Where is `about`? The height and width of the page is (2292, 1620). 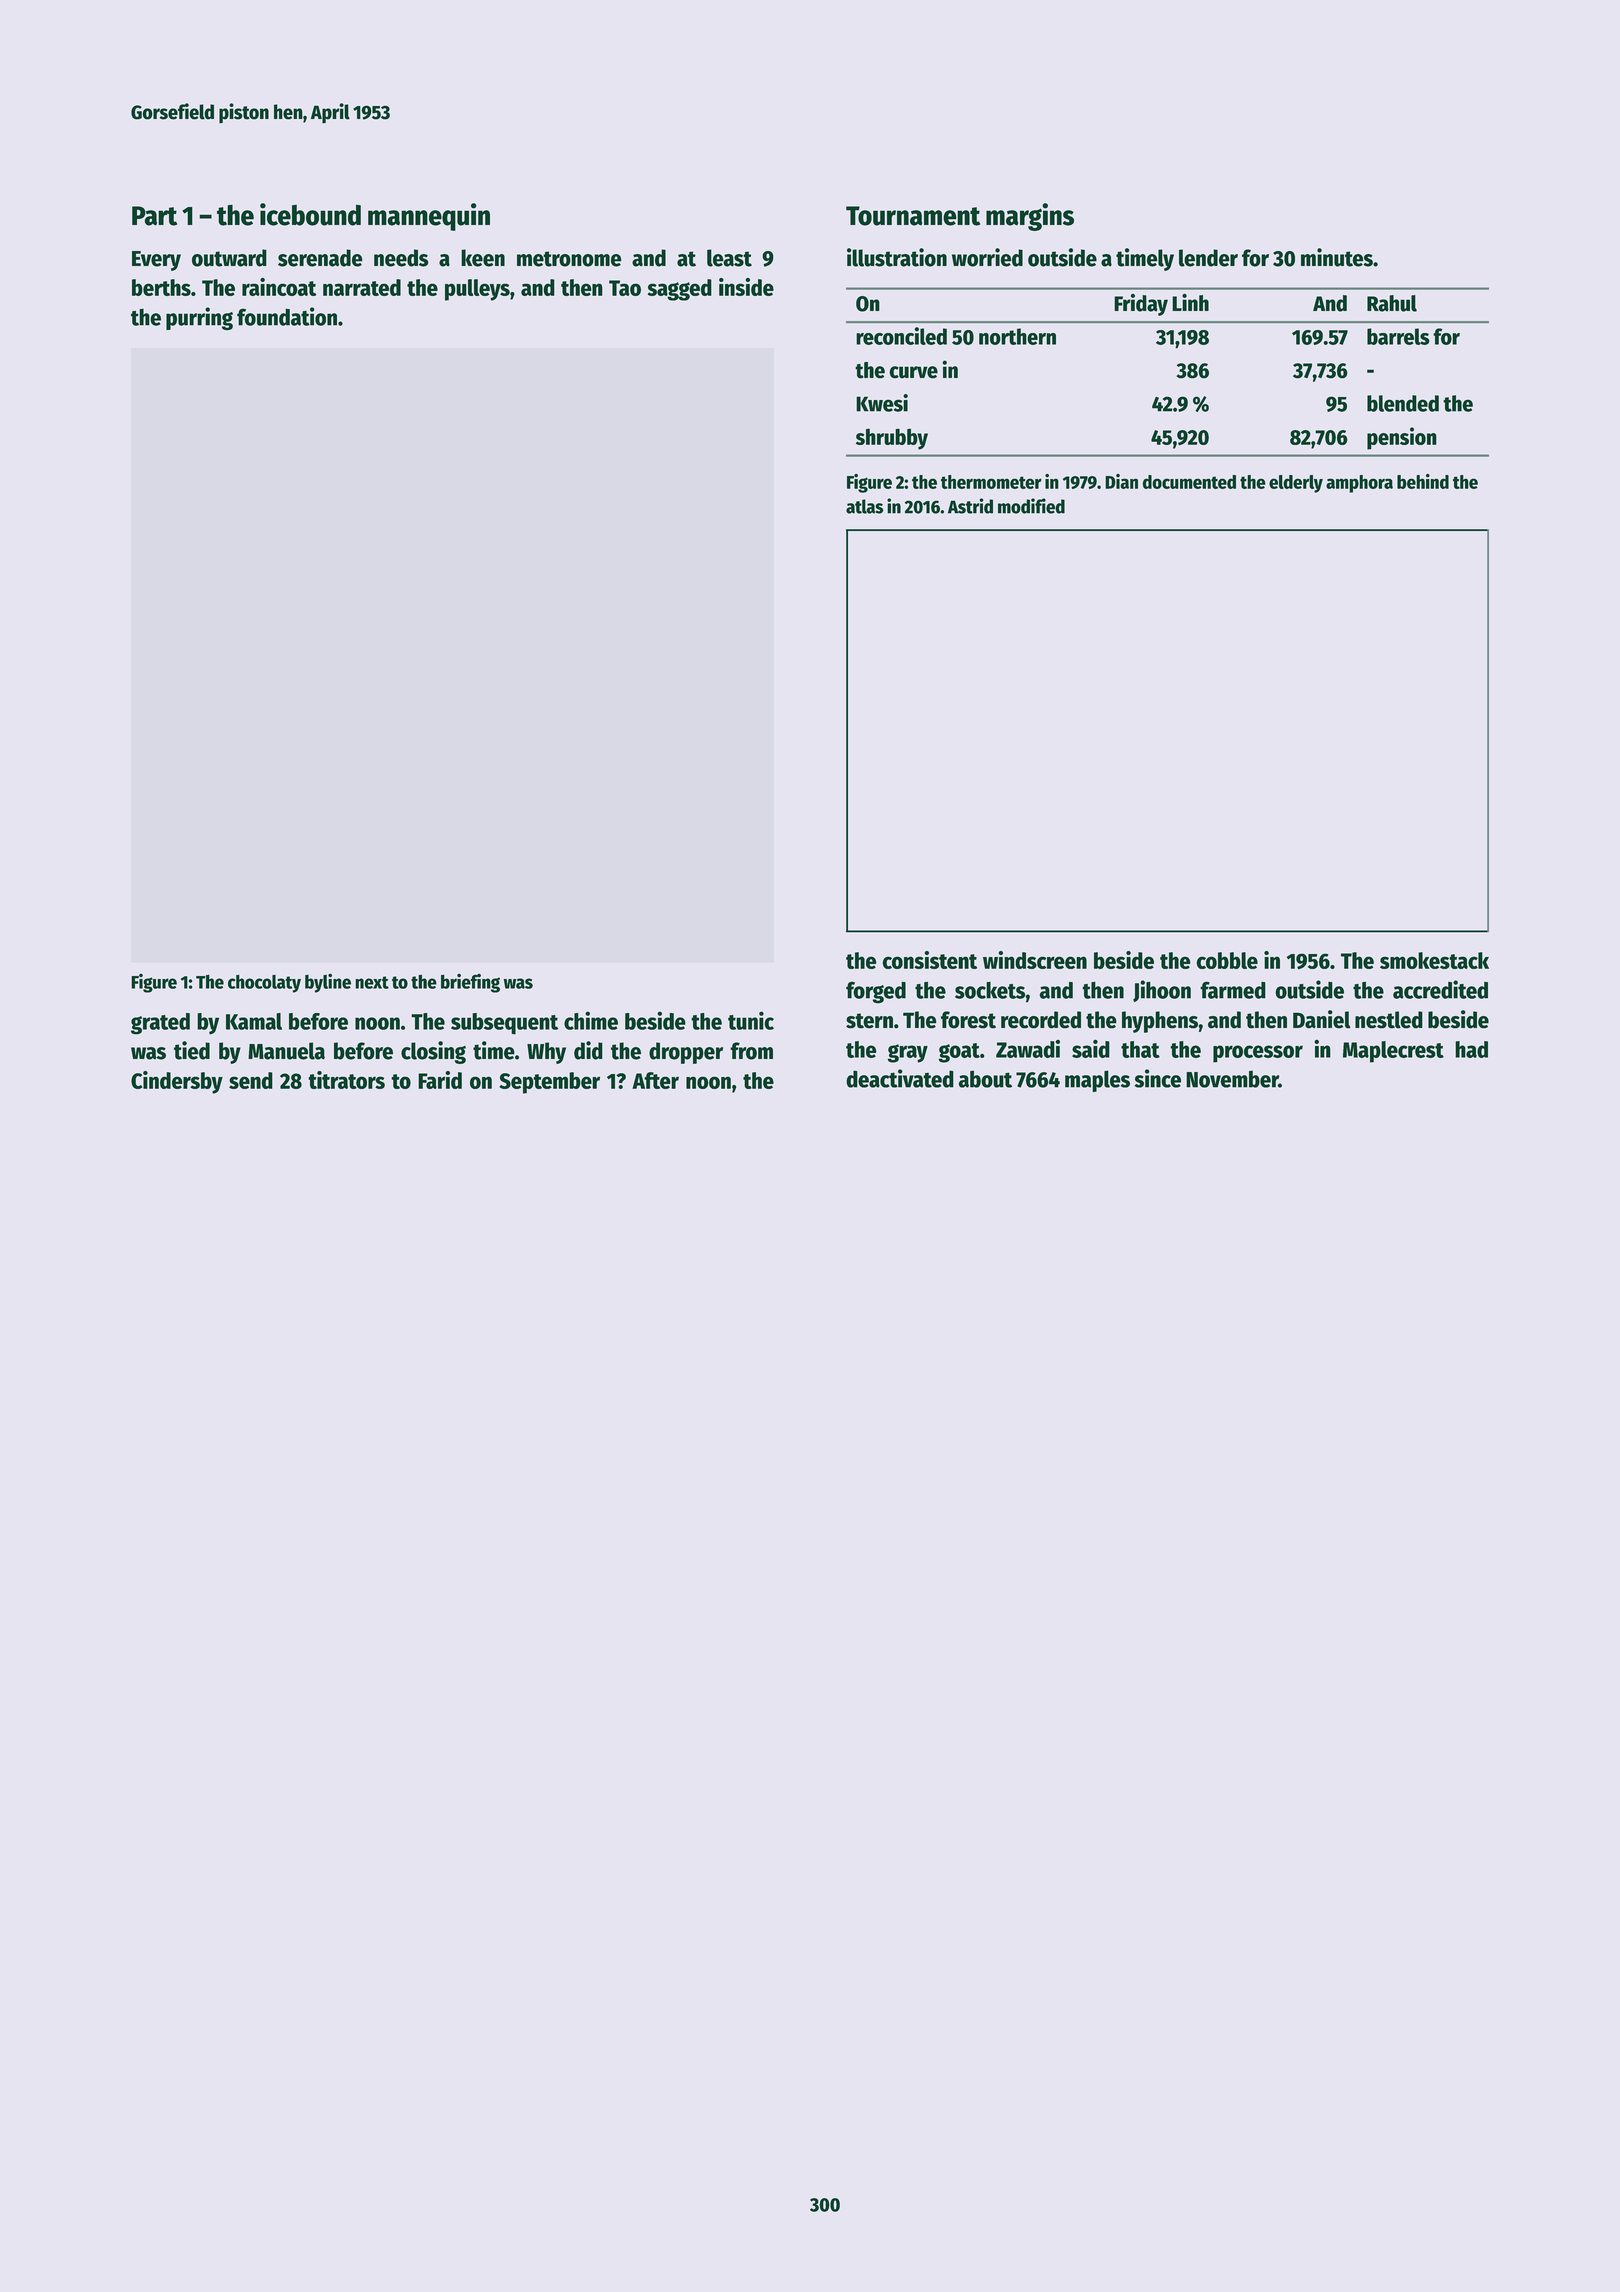
about is located at coordinates (985, 1079).
